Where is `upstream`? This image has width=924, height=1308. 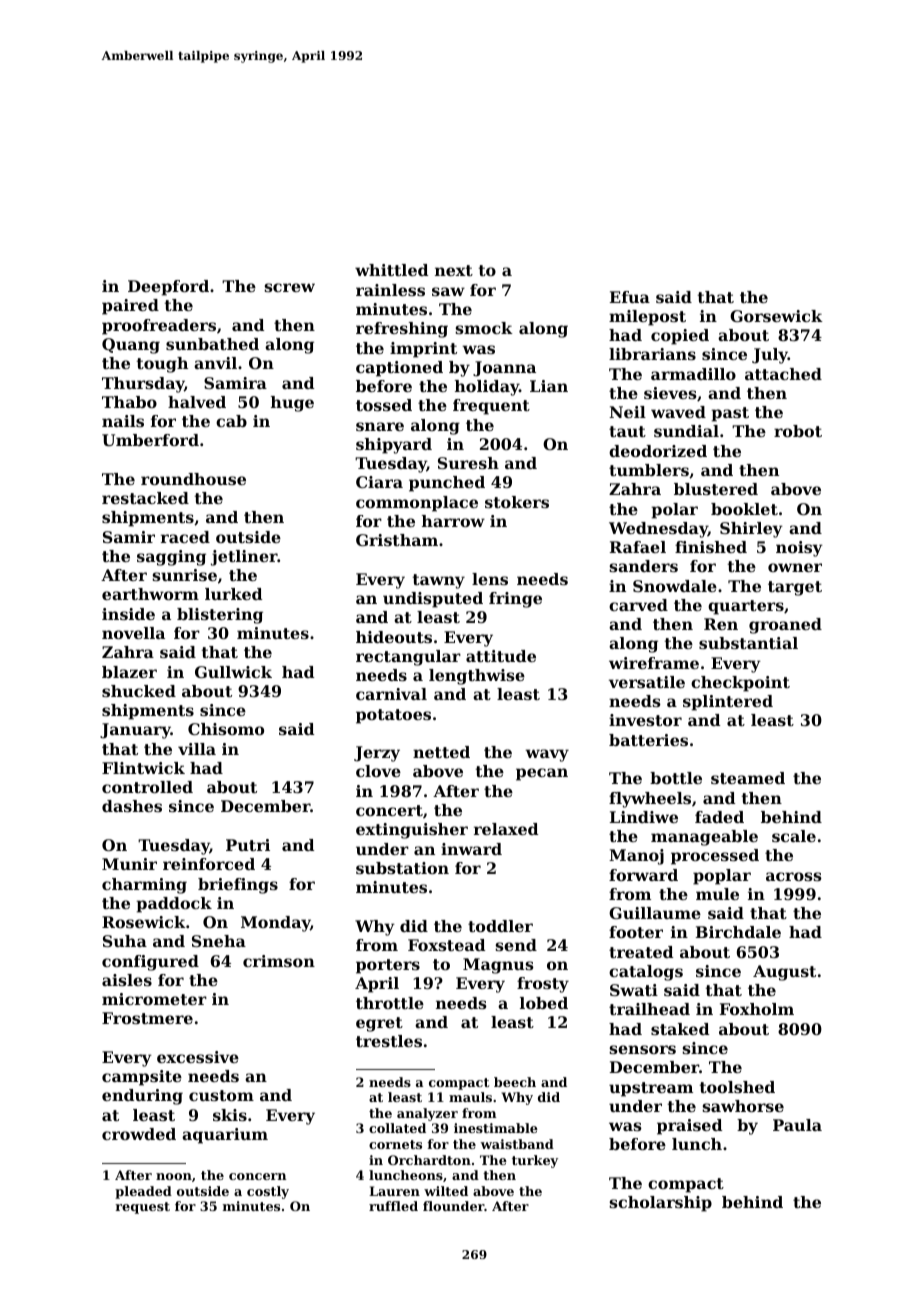
upstream is located at coordinates (651, 1089).
